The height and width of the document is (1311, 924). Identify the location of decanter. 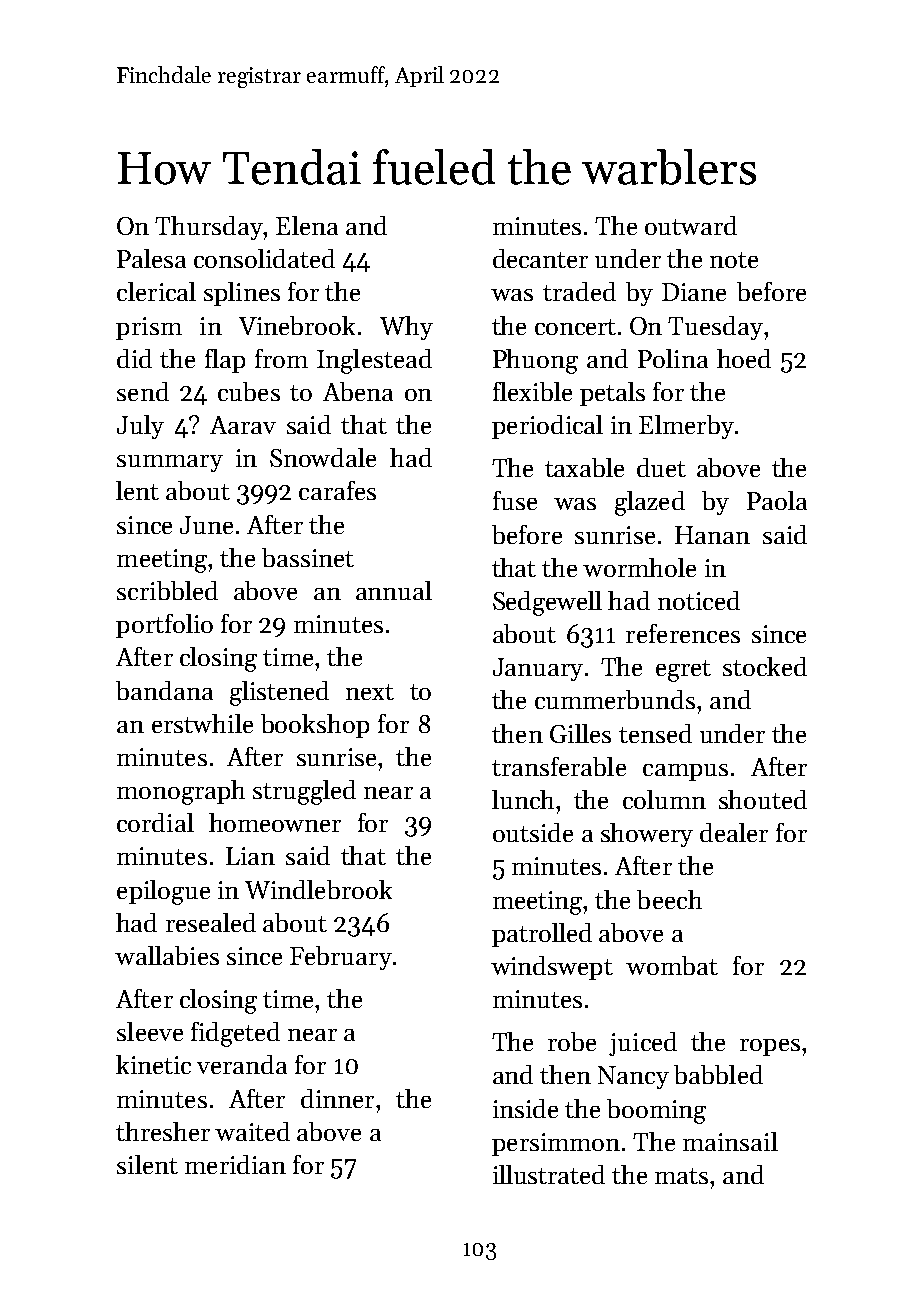
(540, 258).
